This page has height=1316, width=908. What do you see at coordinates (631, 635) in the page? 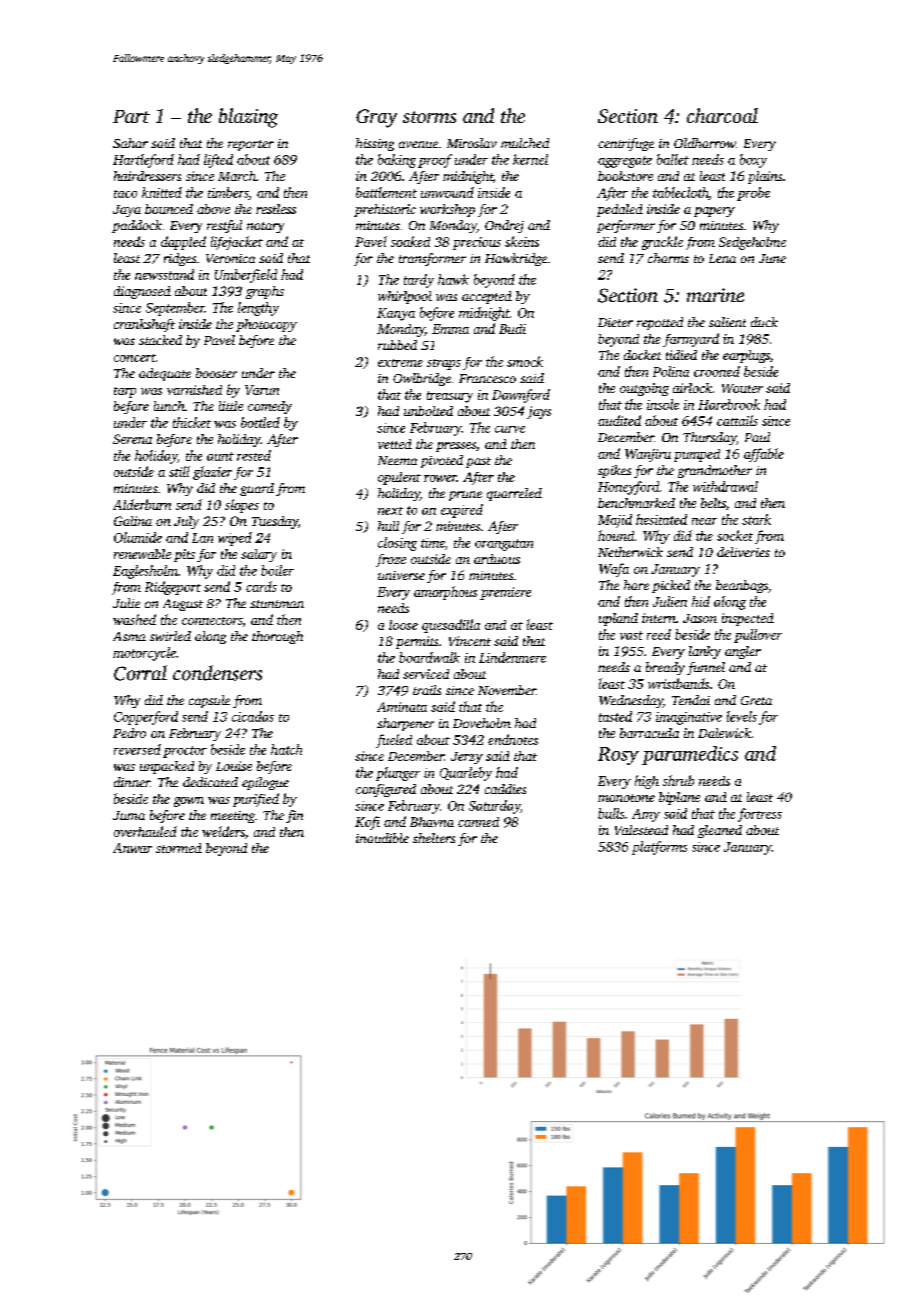
I see `vast` at bounding box center [631, 635].
